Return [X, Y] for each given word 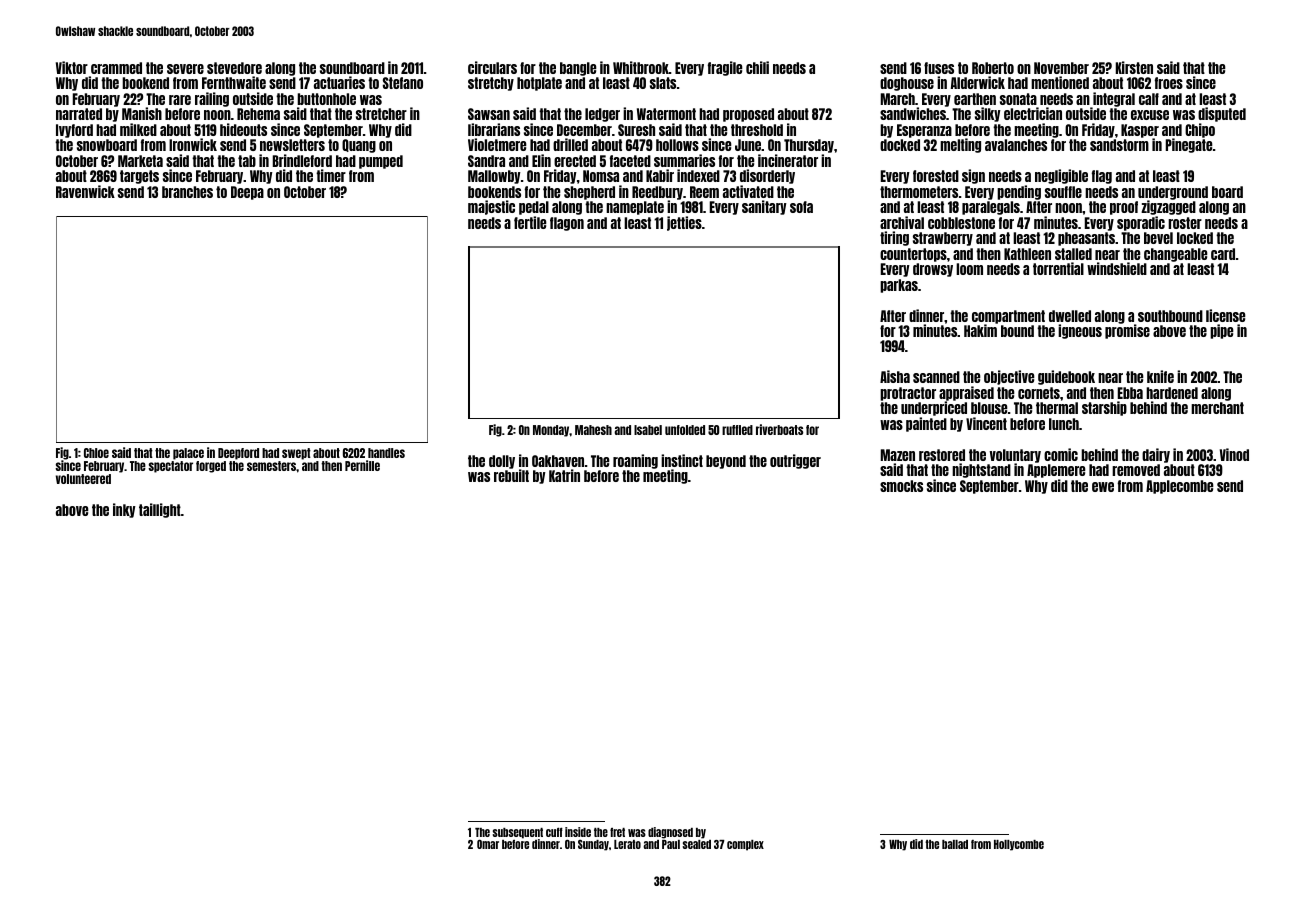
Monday [551, 431]
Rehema [258, 114]
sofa [801, 207]
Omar [488, 844]
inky [124, 510]
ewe [1103, 487]
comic [1061, 454]
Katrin [564, 475]
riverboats [779, 429]
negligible [1061, 176]
